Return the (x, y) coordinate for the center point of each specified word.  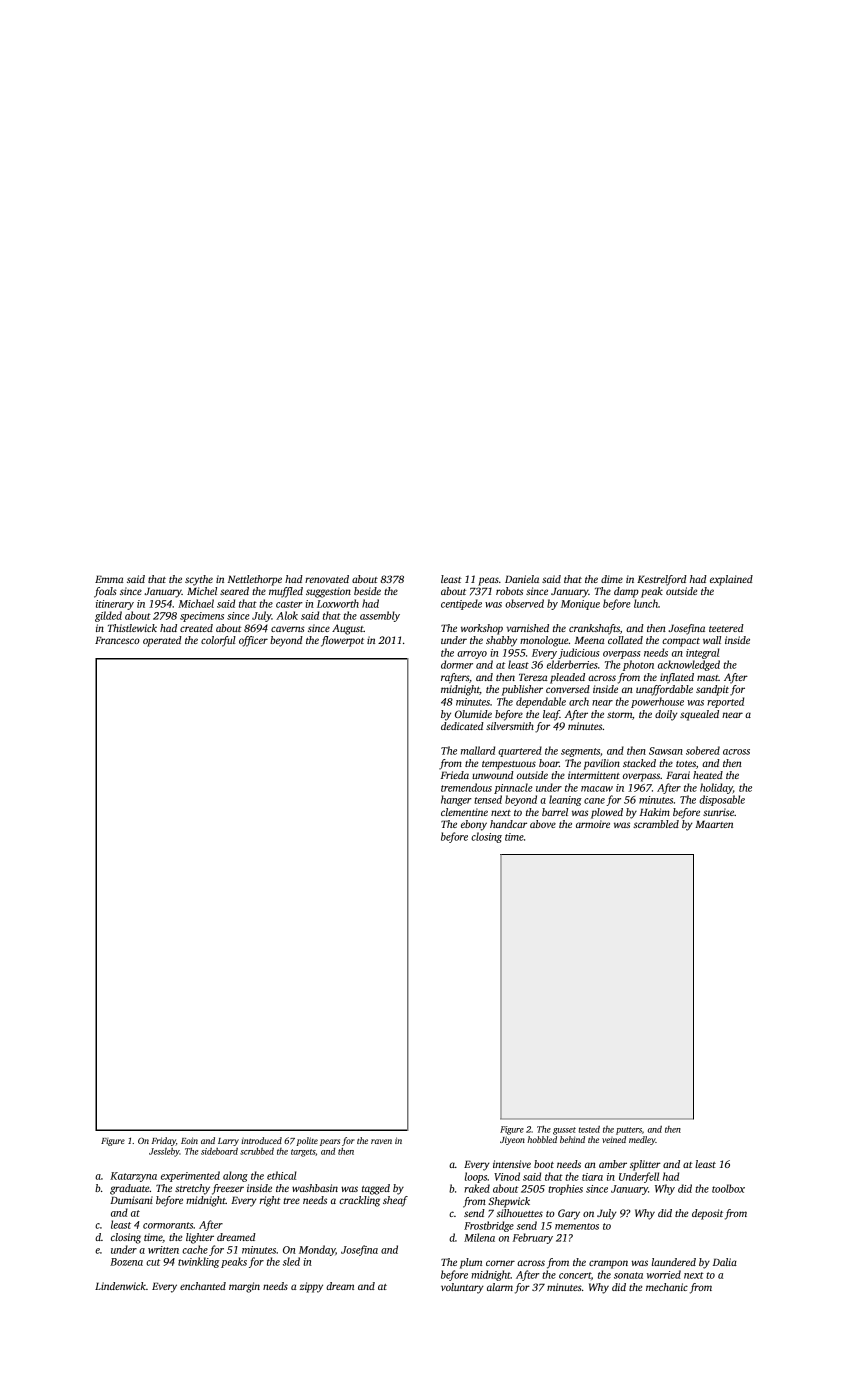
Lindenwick (120, 1286)
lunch (646, 603)
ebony (474, 825)
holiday (716, 788)
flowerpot (342, 641)
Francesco (117, 640)
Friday (164, 1141)
